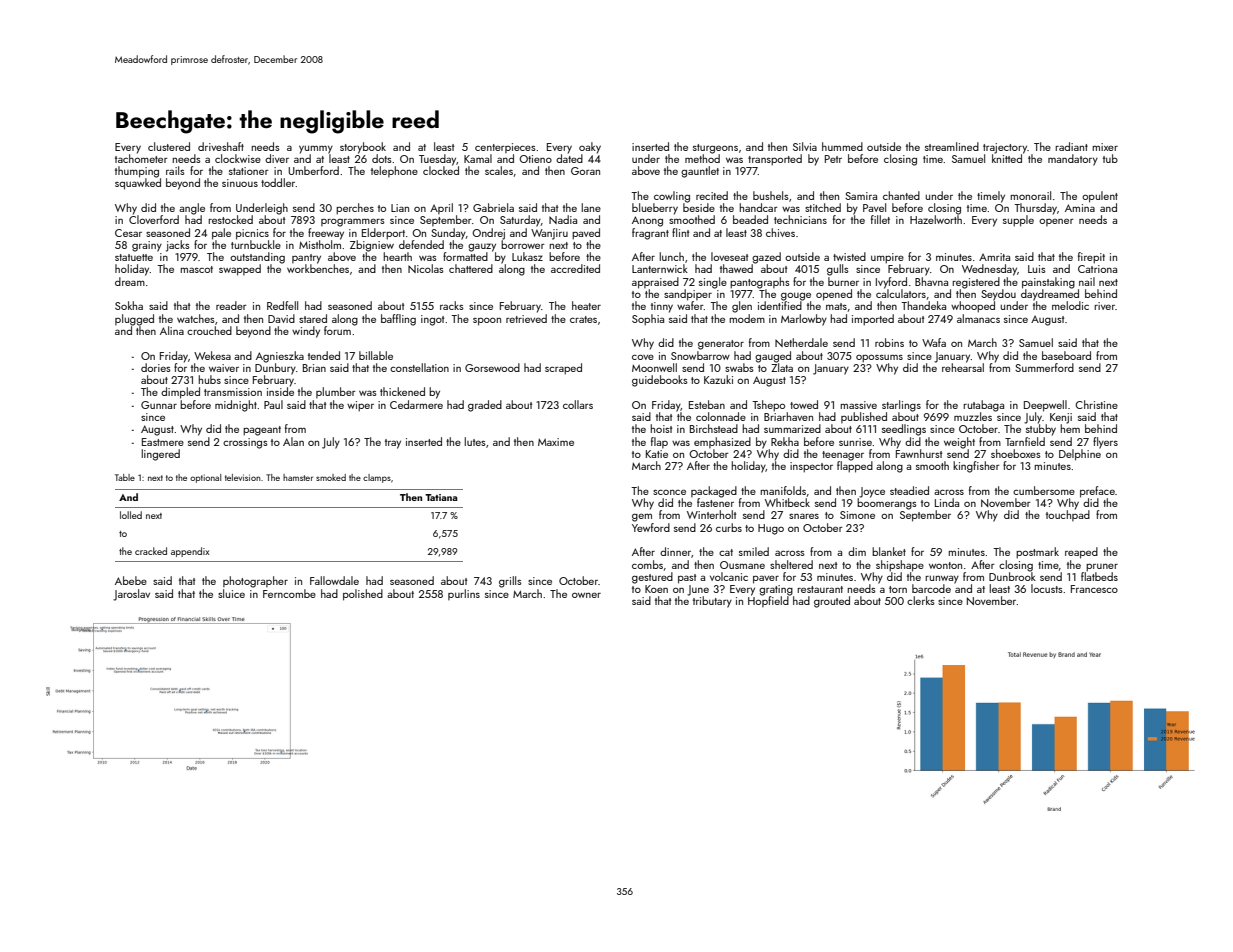 The image size is (1233, 952). I want to click on Tatiana, so click(441, 497).
